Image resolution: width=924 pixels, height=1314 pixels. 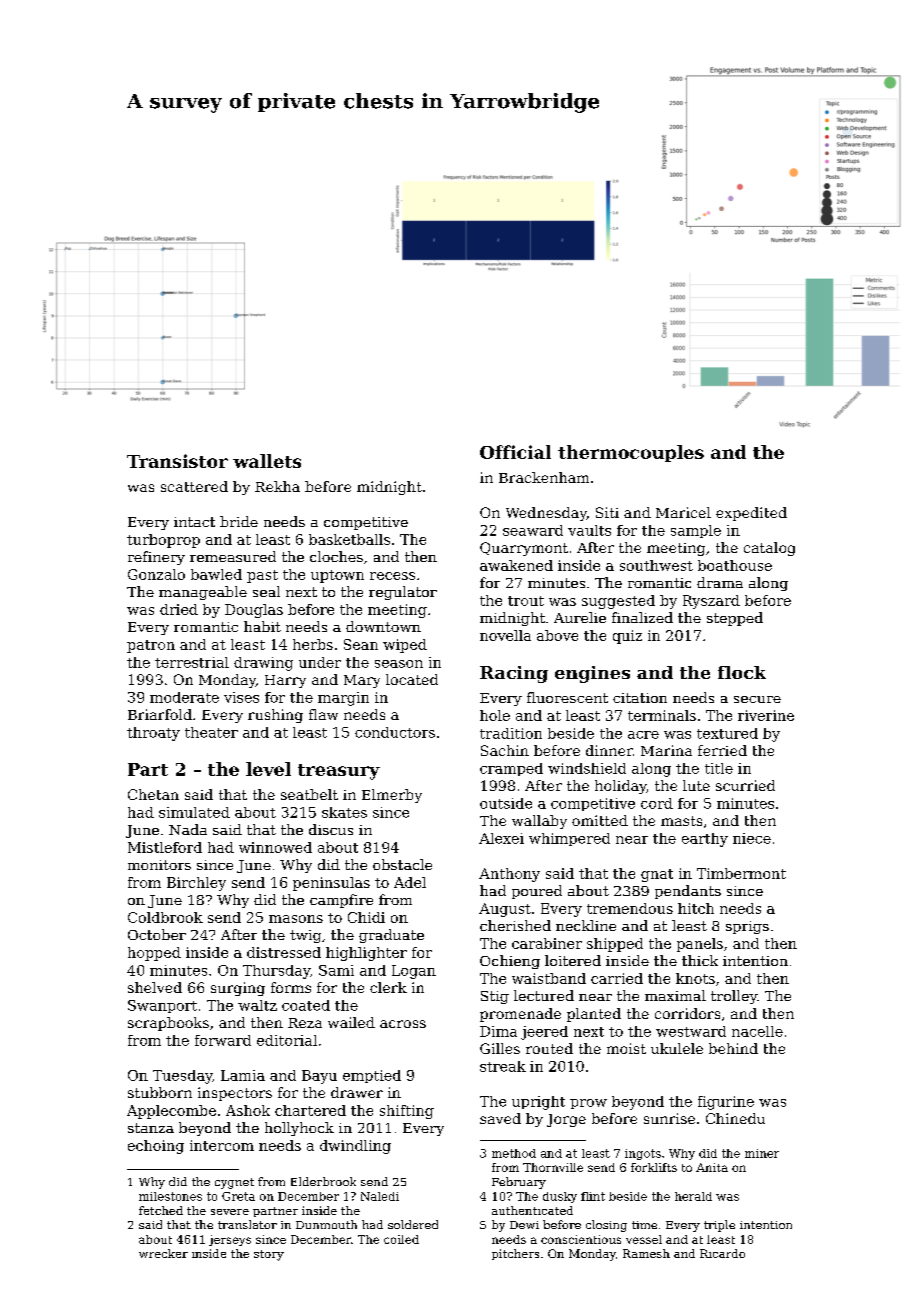 What do you see at coordinates (722, 750) in the screenshot?
I see `ferried` at bounding box center [722, 750].
